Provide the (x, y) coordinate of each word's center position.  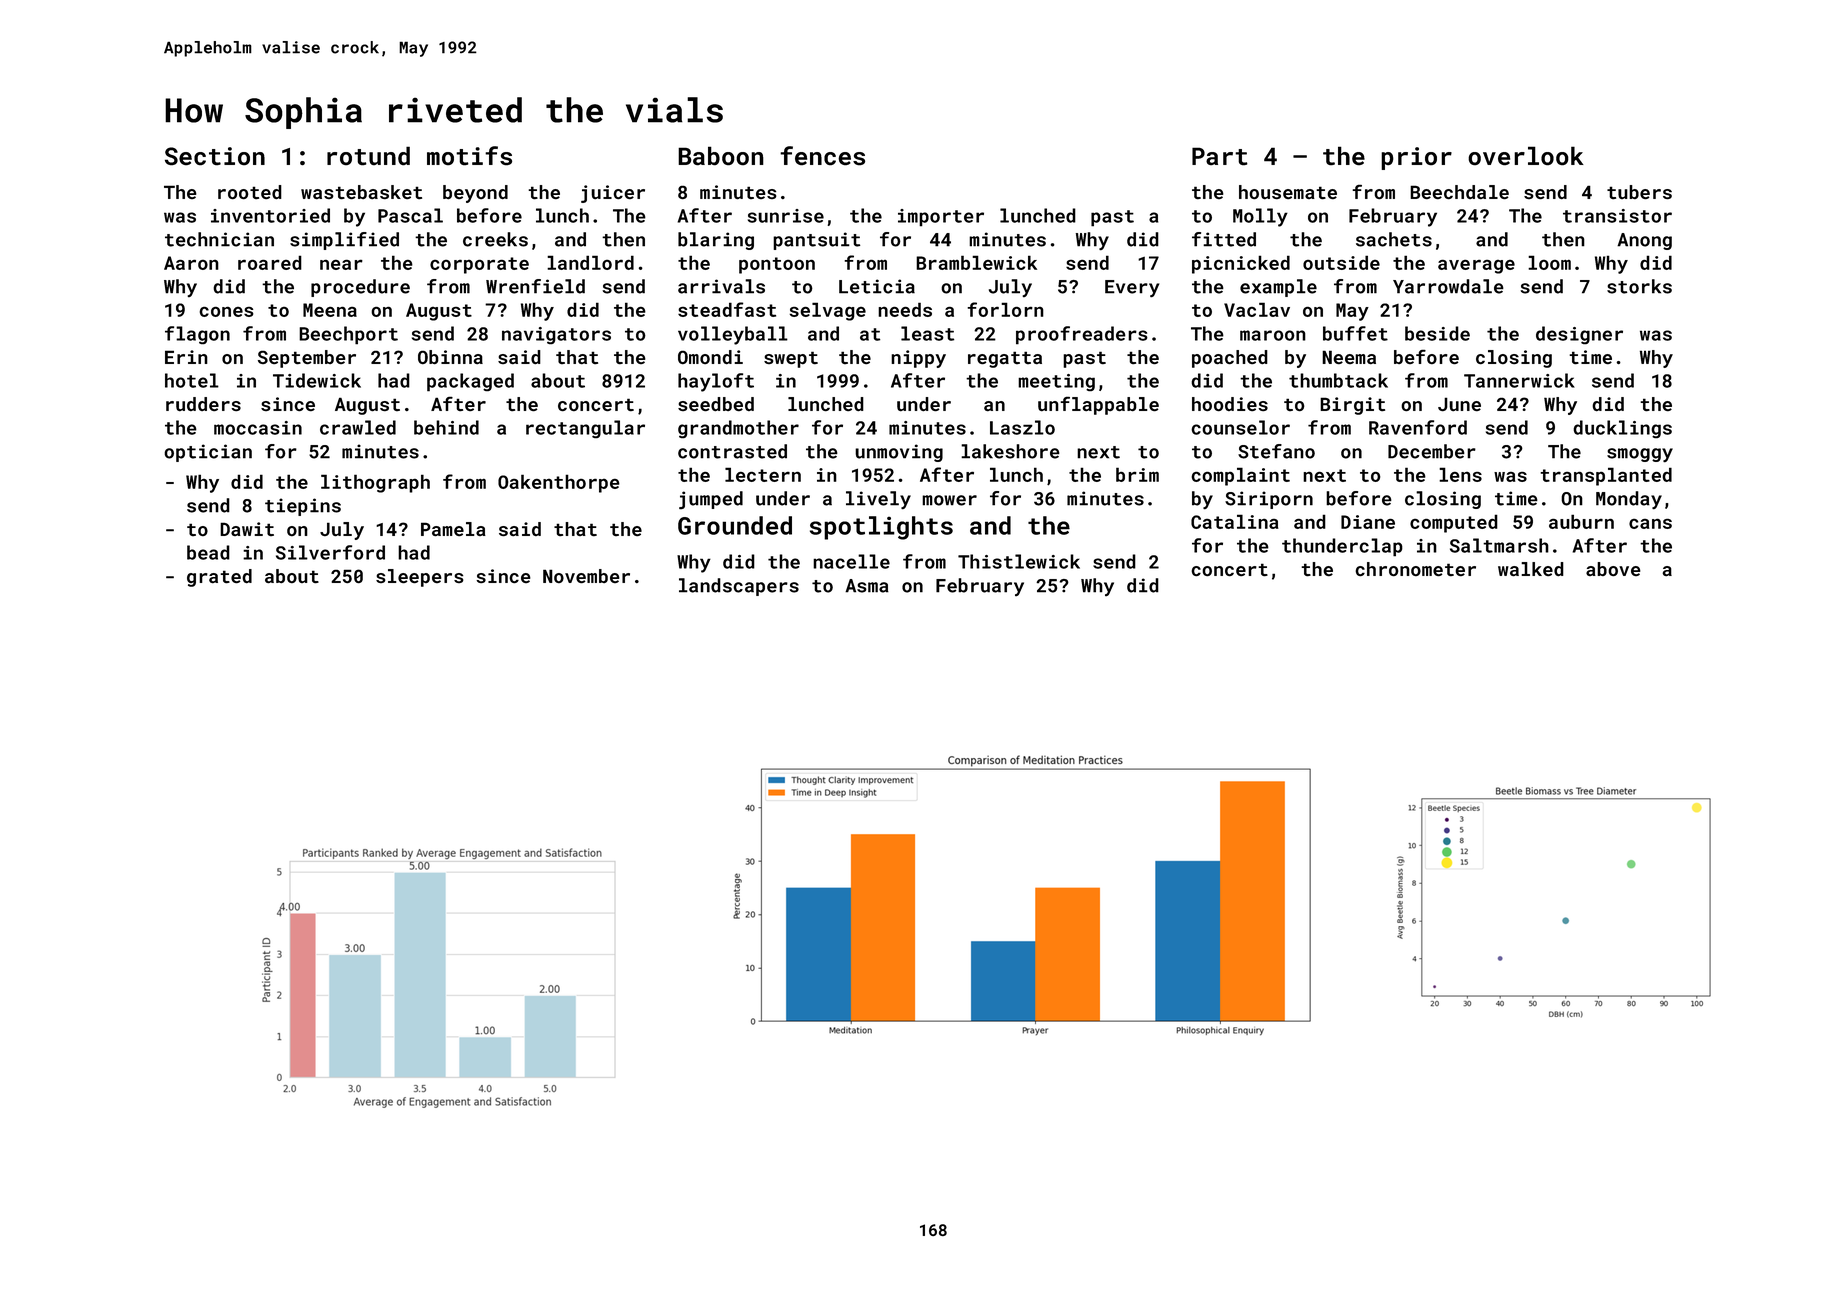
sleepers (420, 578)
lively (878, 500)
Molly (1260, 217)
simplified (344, 241)
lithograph (375, 483)
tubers (1639, 192)
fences (822, 156)
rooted (250, 192)
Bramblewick (976, 262)
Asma (867, 586)
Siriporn (1269, 500)
